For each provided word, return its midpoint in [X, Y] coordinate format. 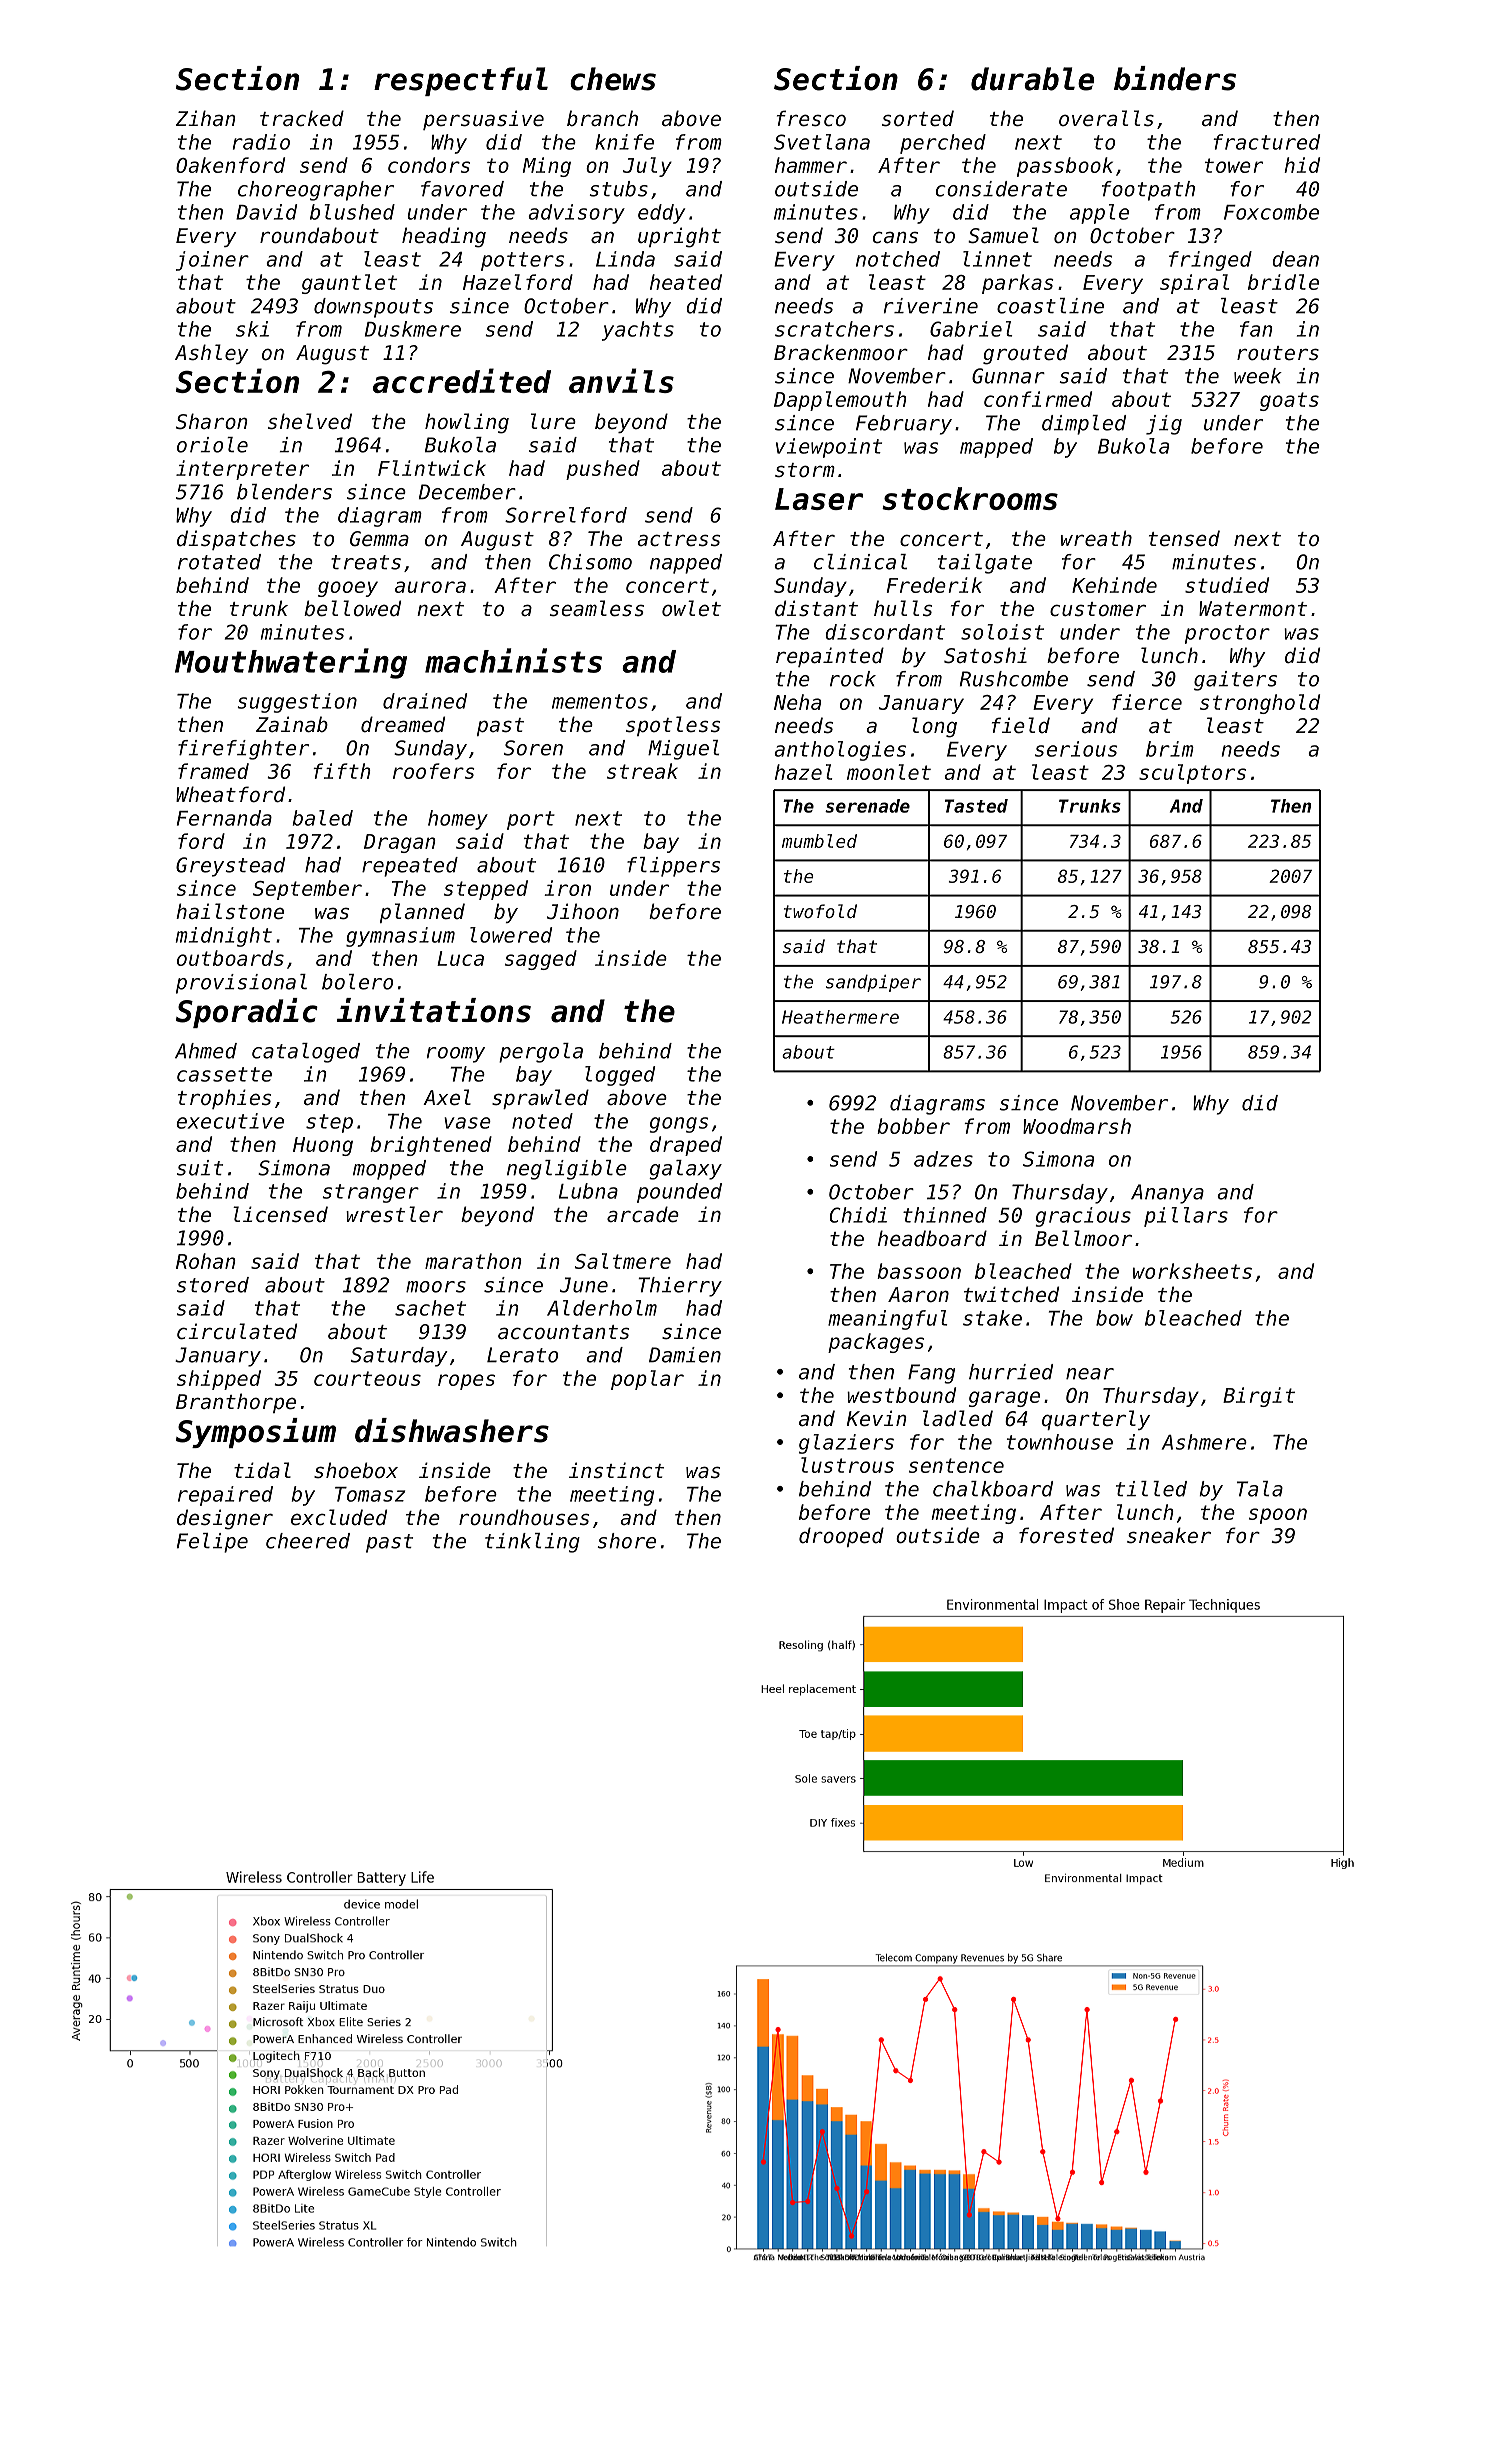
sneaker [1169, 1535]
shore [626, 1541]
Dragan [400, 843]
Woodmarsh [1077, 1126]
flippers [673, 867]
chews [613, 79]
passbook [1065, 167]
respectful [461, 81]
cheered [308, 1541]
